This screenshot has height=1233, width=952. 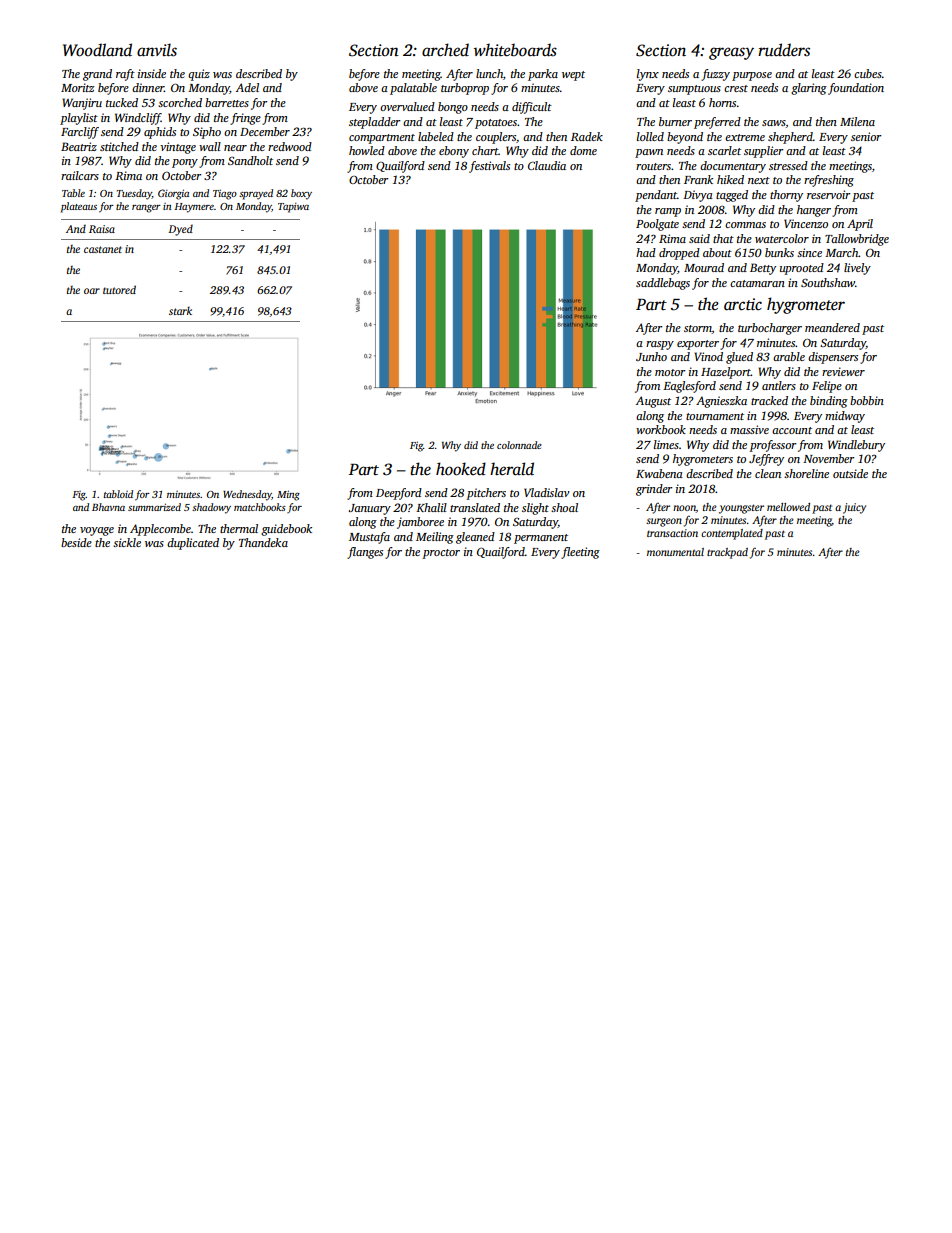 What do you see at coordinates (489, 73) in the screenshot?
I see `lunch` at bounding box center [489, 73].
